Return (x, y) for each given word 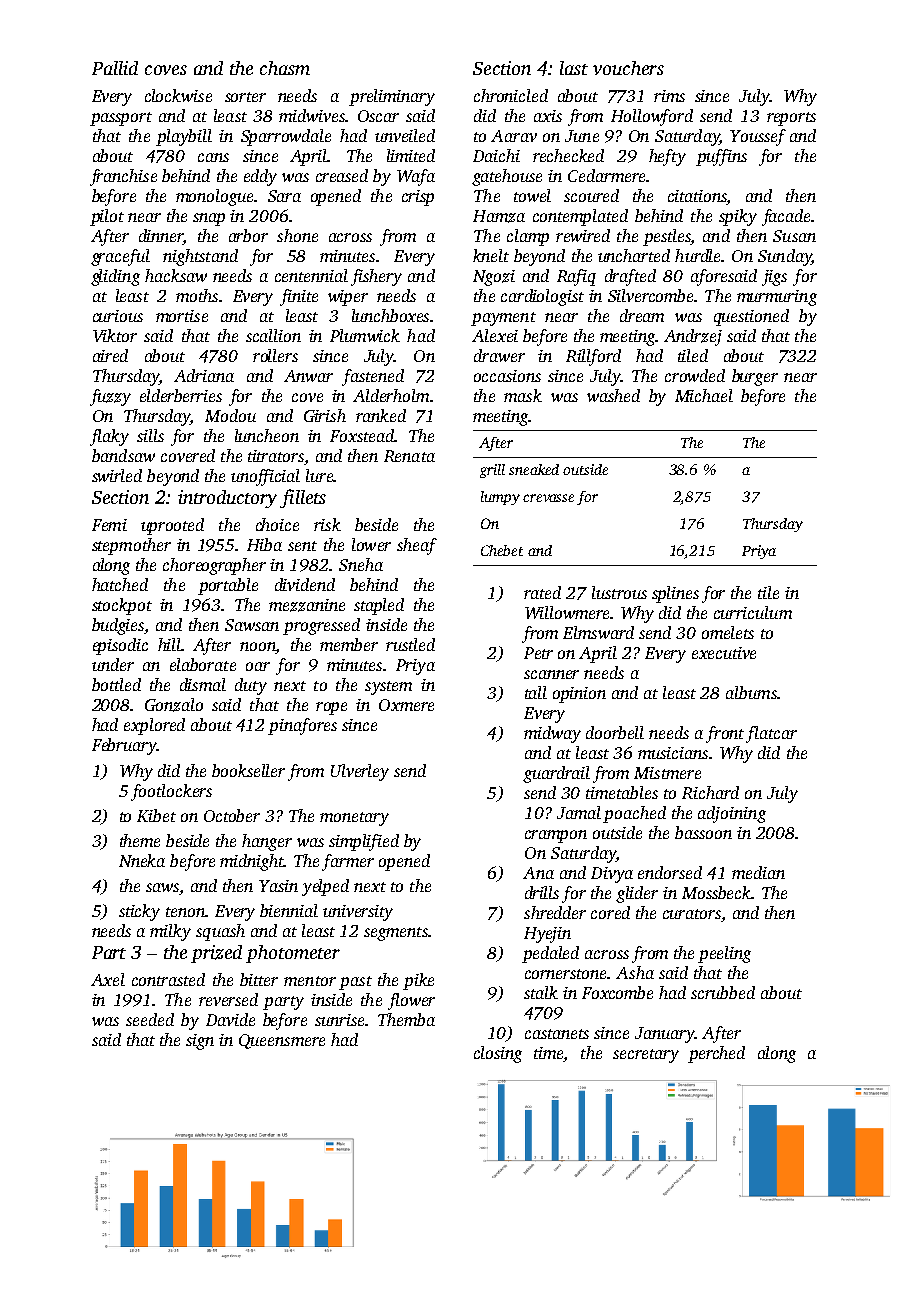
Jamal (579, 812)
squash (220, 932)
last (574, 68)
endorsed (670, 872)
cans (213, 157)
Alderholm (391, 395)
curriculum (753, 612)
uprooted (172, 526)
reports (791, 119)
